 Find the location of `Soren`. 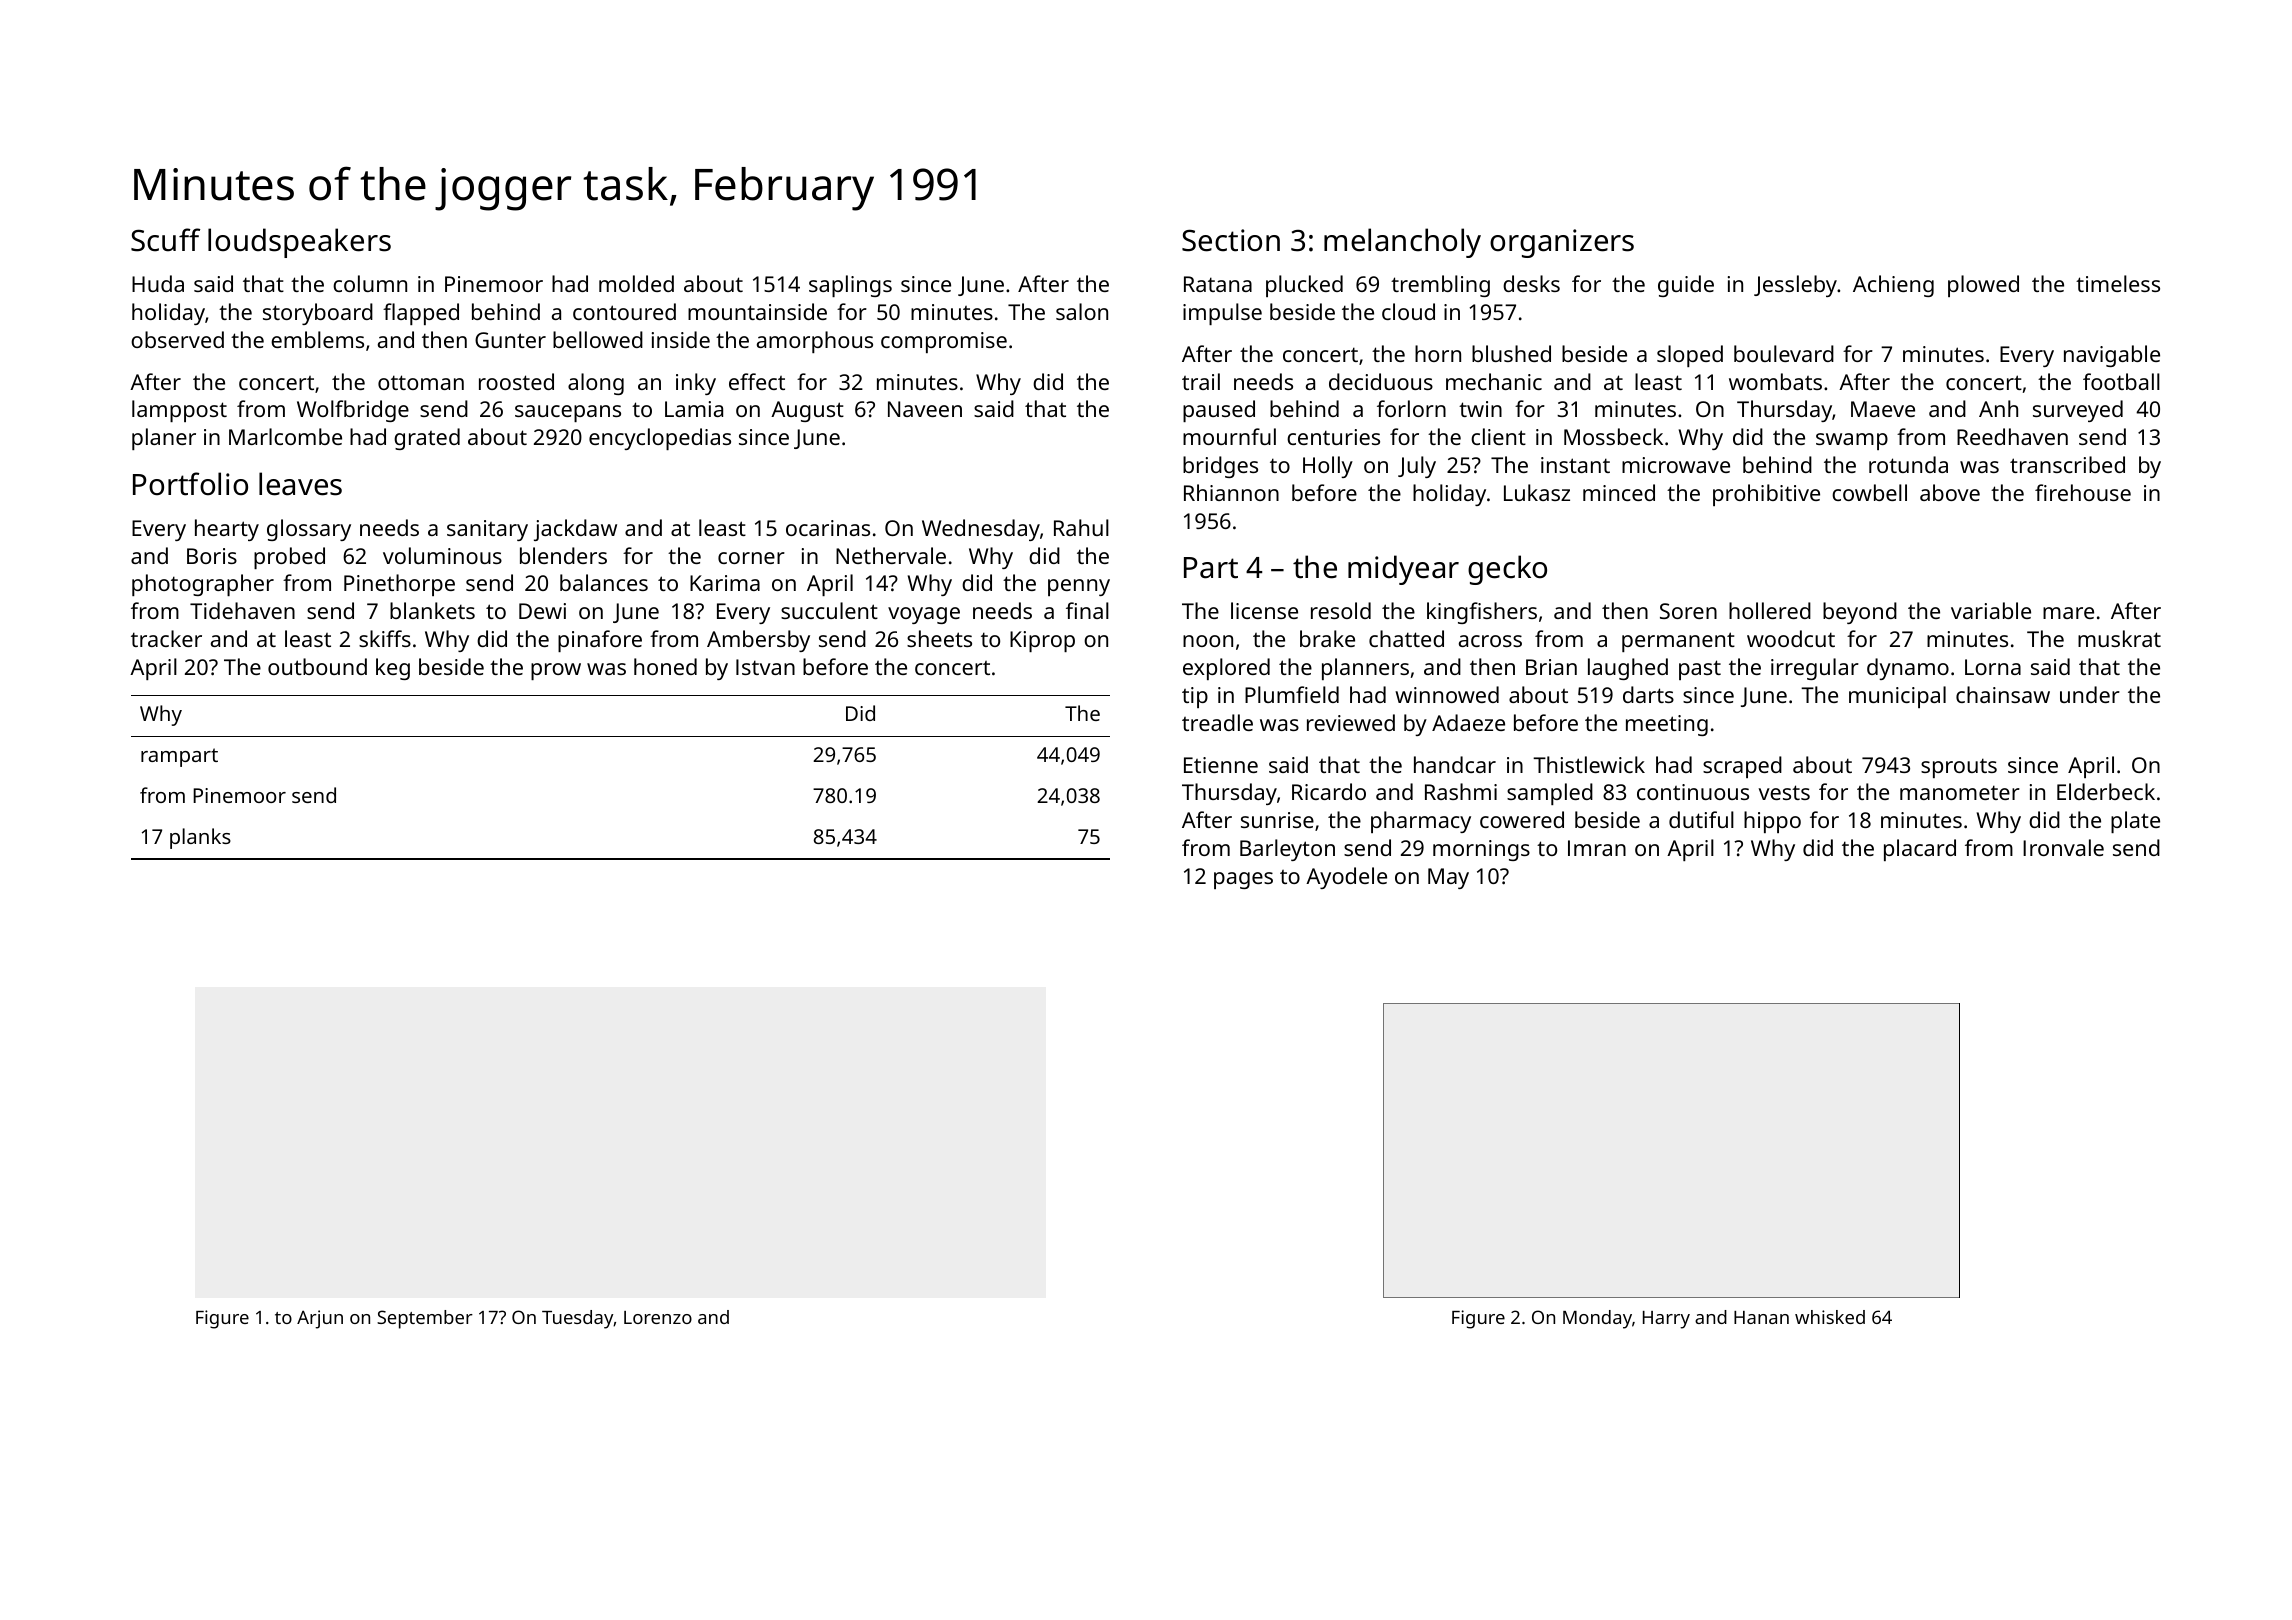

Soren is located at coordinates (1688, 611).
